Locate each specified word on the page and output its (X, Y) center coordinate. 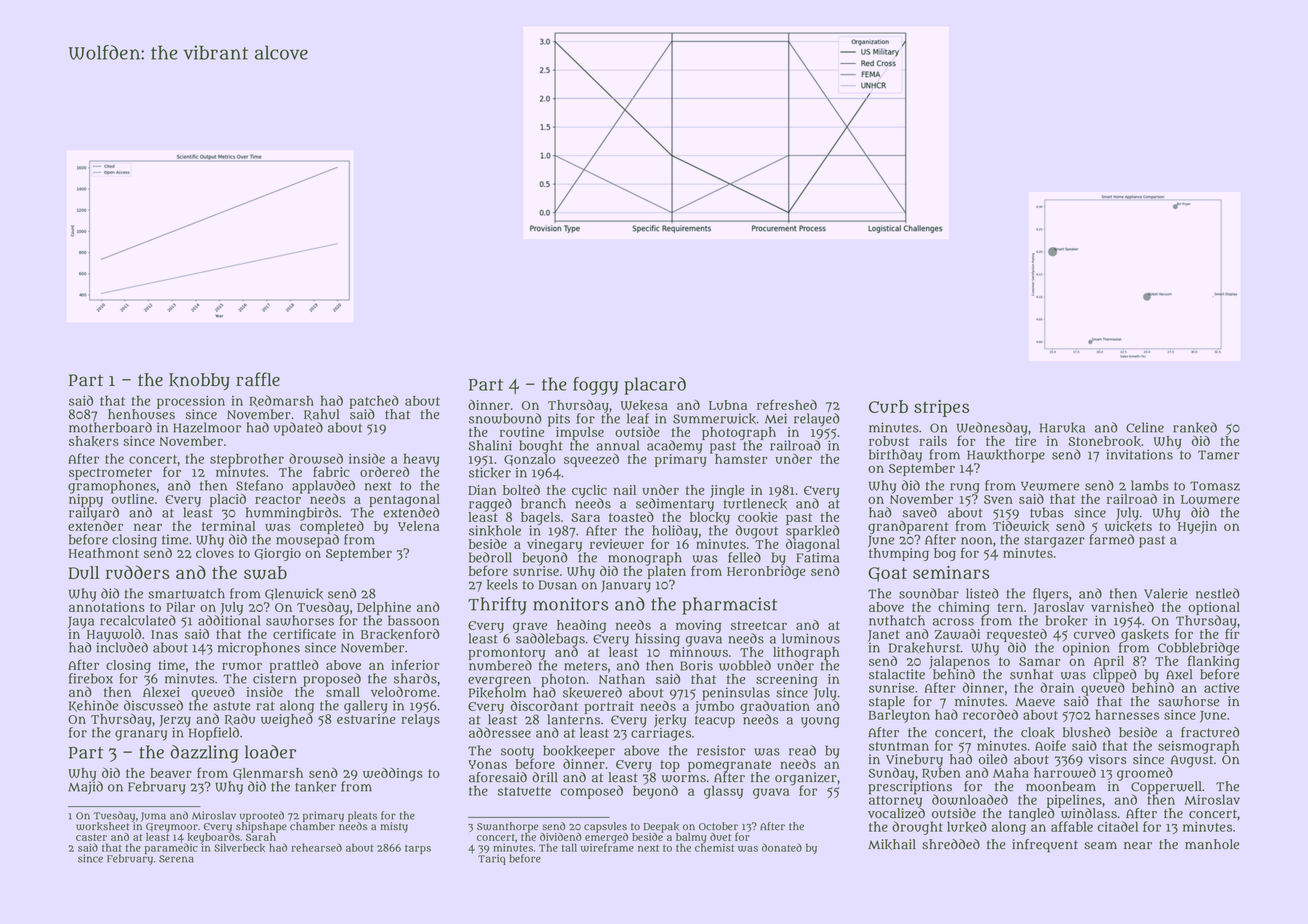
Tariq (492, 859)
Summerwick (714, 418)
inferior (415, 664)
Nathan (622, 679)
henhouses (141, 414)
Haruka (1062, 427)
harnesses (1127, 714)
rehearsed (317, 847)
